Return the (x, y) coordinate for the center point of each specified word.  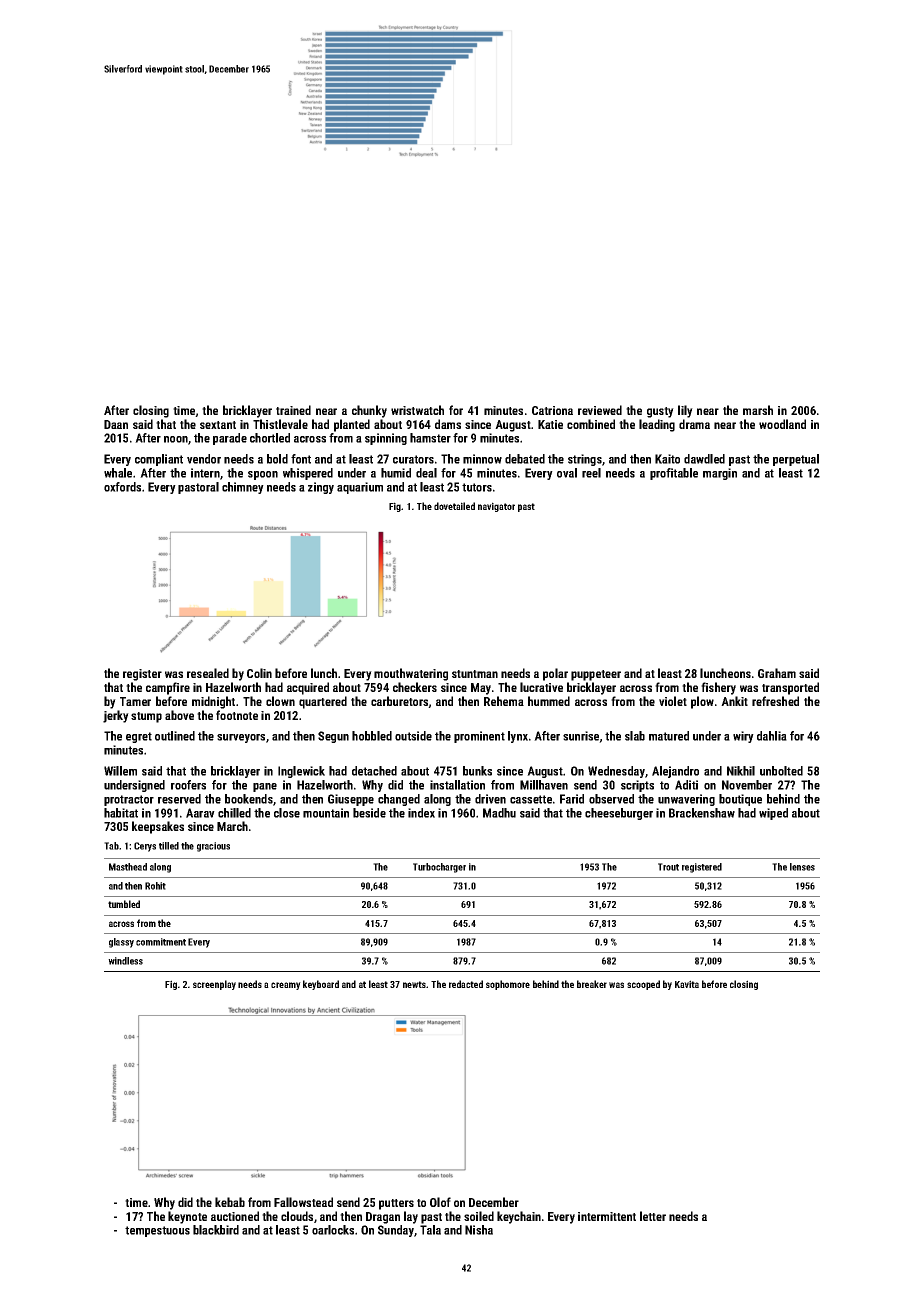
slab (635, 736)
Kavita (687, 984)
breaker (592, 984)
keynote (187, 1217)
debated (525, 459)
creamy (286, 986)
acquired (308, 688)
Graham (777, 673)
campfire (168, 688)
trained (293, 410)
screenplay (214, 985)
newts (414, 984)
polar (555, 674)
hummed (549, 701)
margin (720, 474)
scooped (643, 985)
